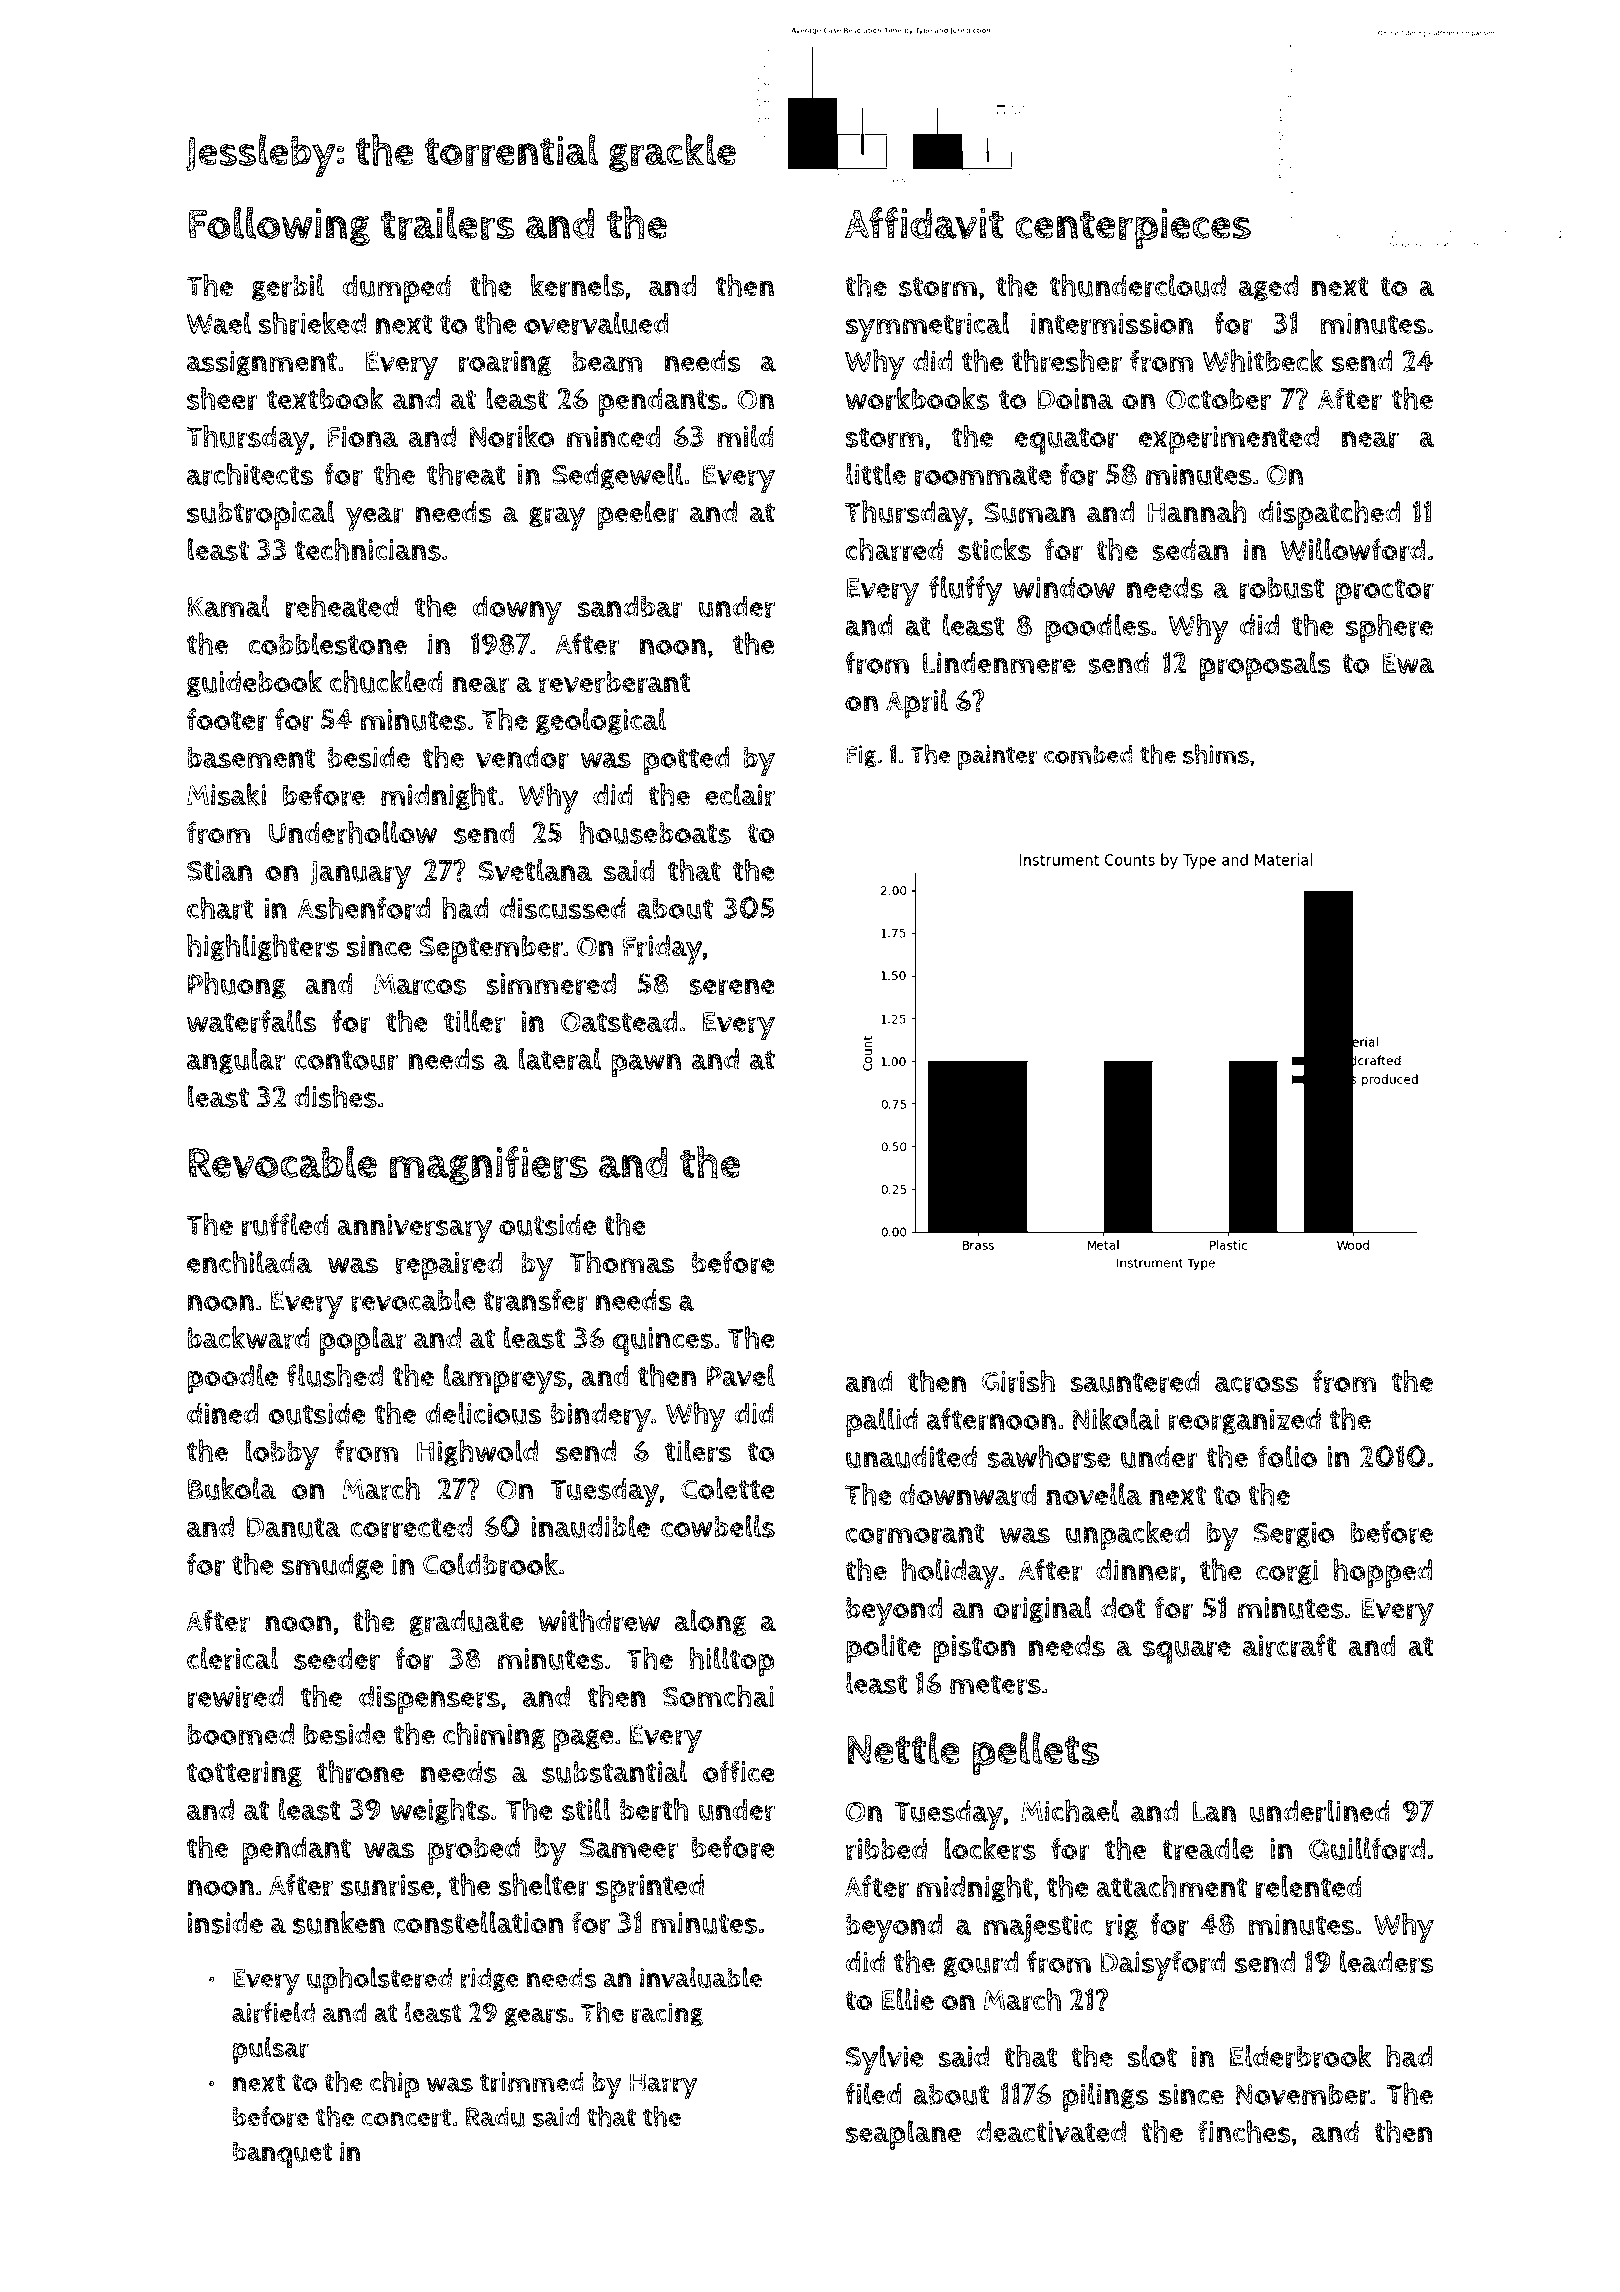 This document has height=2292, width=1620. I want to click on throne, so click(360, 1772).
